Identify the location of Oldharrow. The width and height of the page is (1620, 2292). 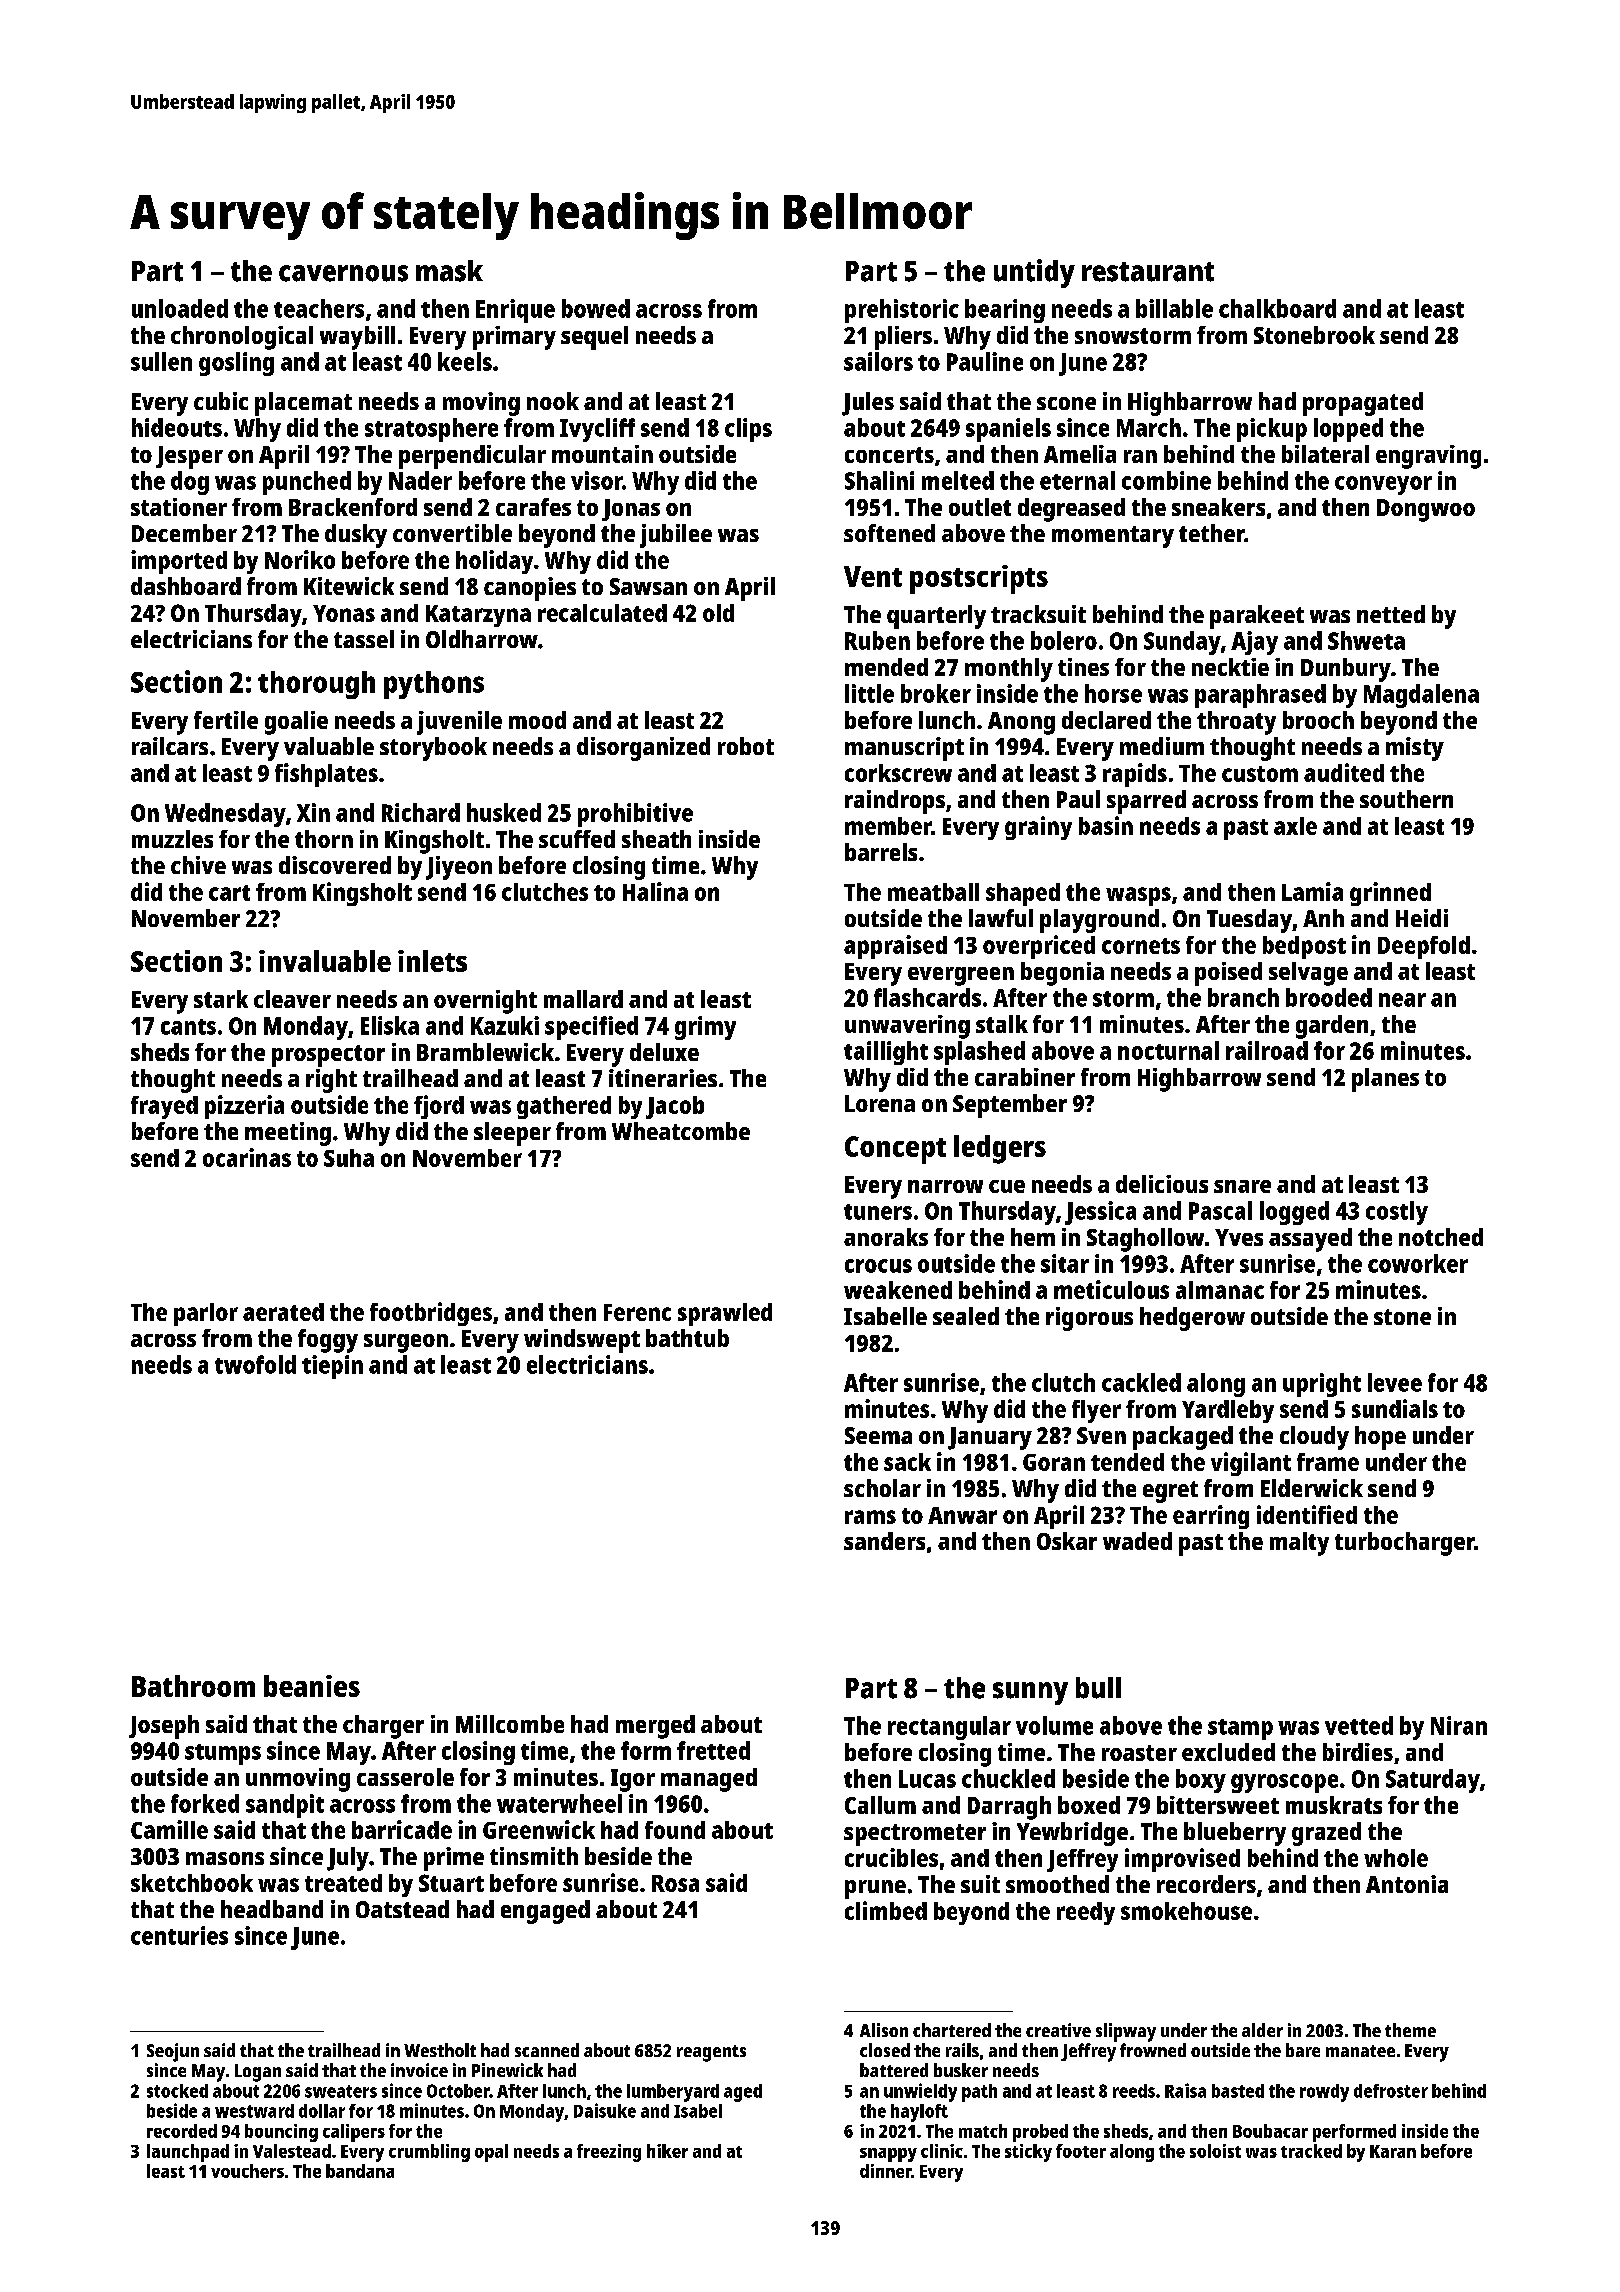
(482, 639).
